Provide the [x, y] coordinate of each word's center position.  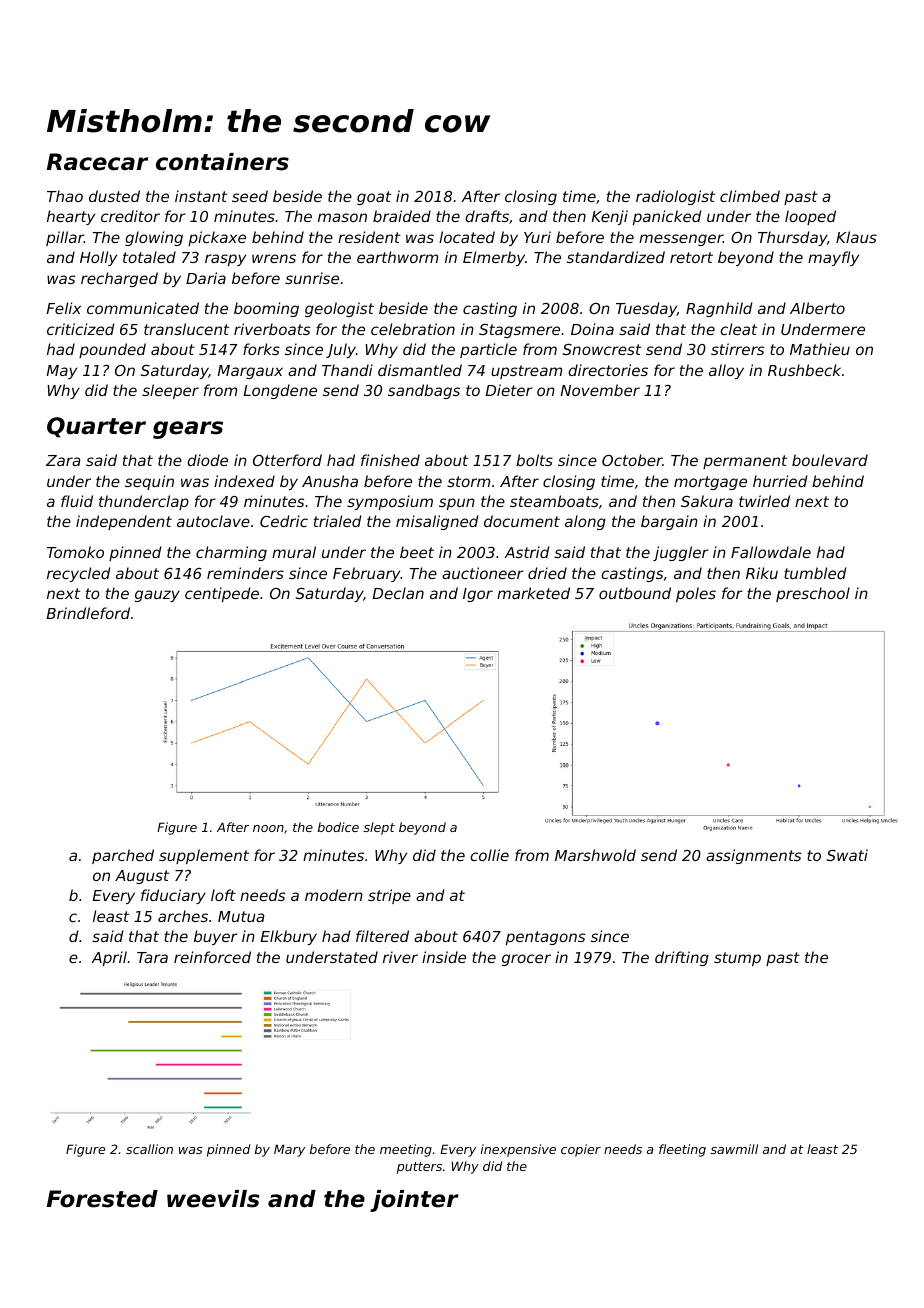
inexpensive [518, 1150]
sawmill [734, 1149]
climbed [750, 196]
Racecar [97, 162]
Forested [102, 1199]
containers [222, 162]
